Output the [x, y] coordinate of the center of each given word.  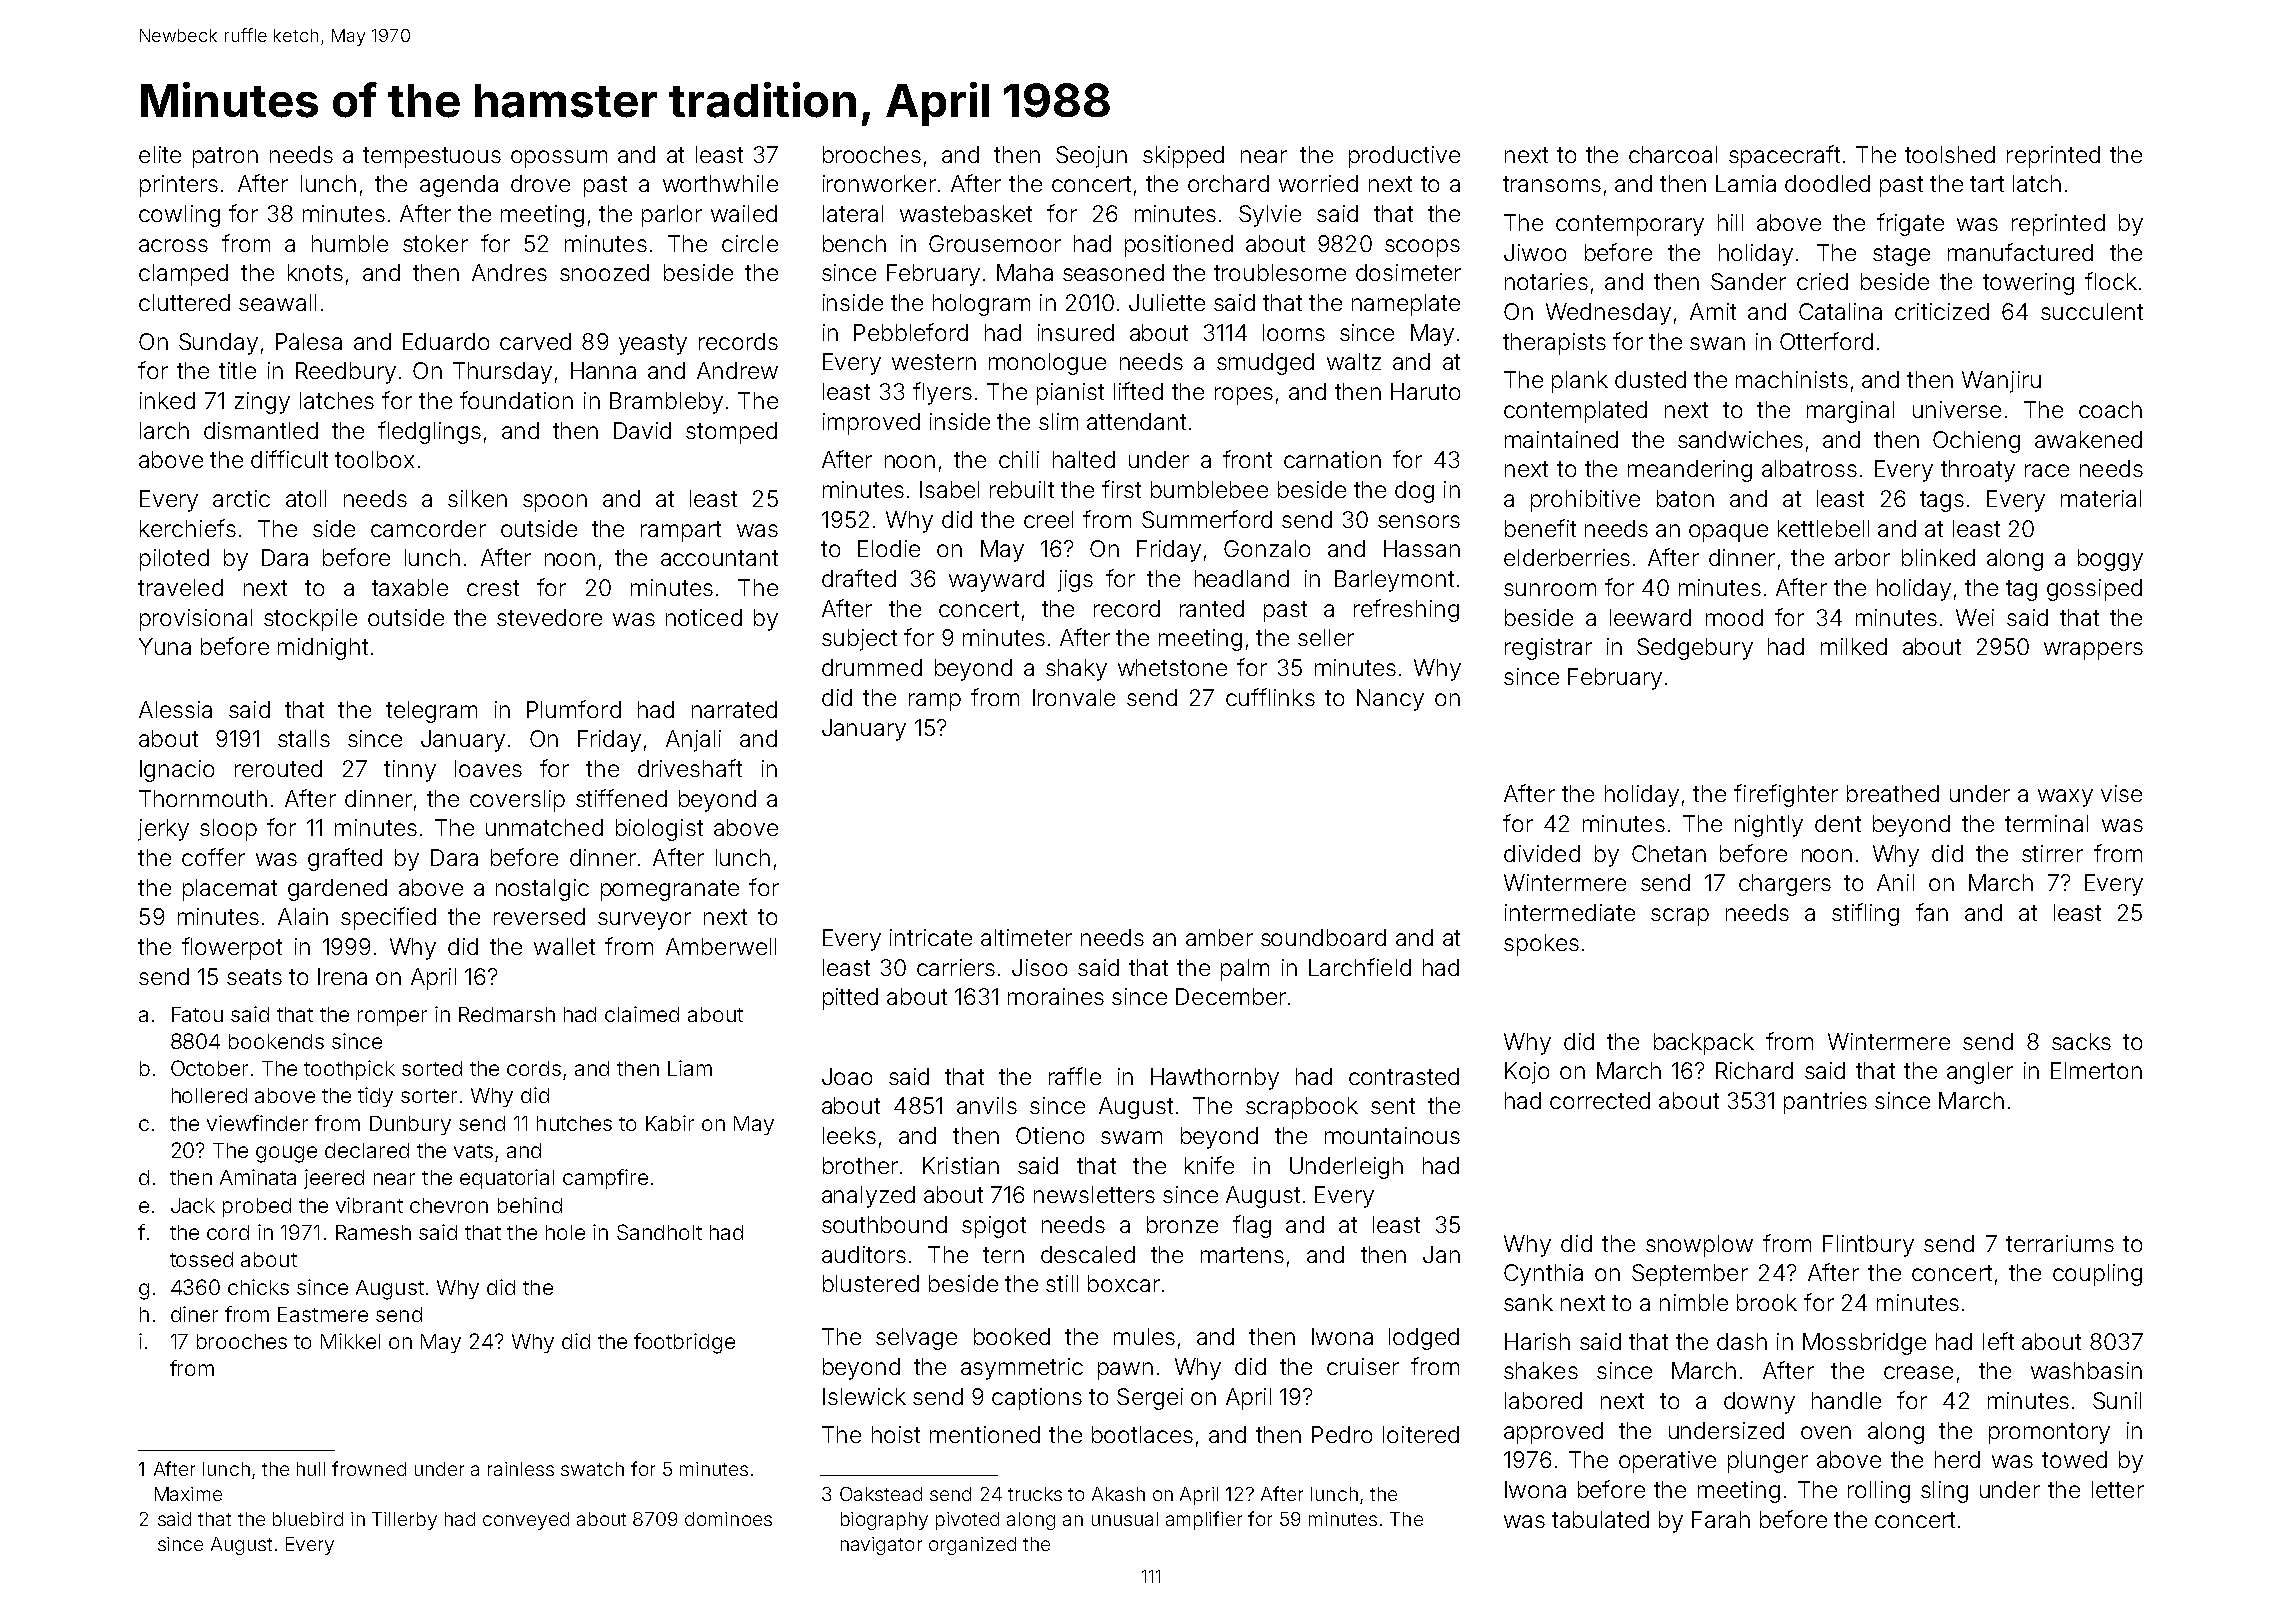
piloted [174, 560]
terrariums [2060, 1243]
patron [225, 157]
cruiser [1363, 1366]
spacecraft [1784, 156]
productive [1404, 157]
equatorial [507, 1179]
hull [311, 1469]
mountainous [1392, 1135]
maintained [1561, 439]
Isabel [949, 489]
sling [1944, 1492]
